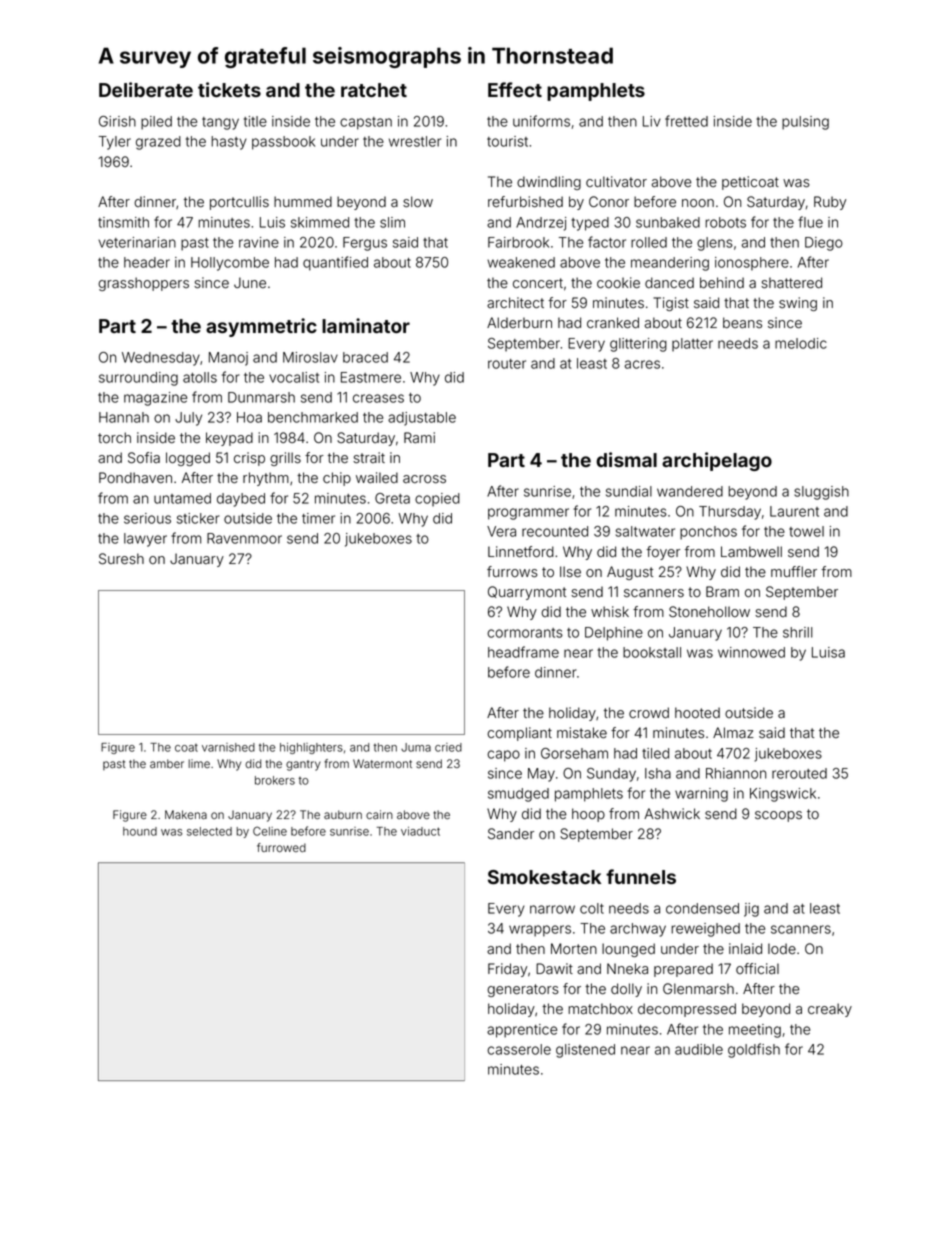  What do you see at coordinates (167, 763) in the page?
I see `amber` at bounding box center [167, 763].
